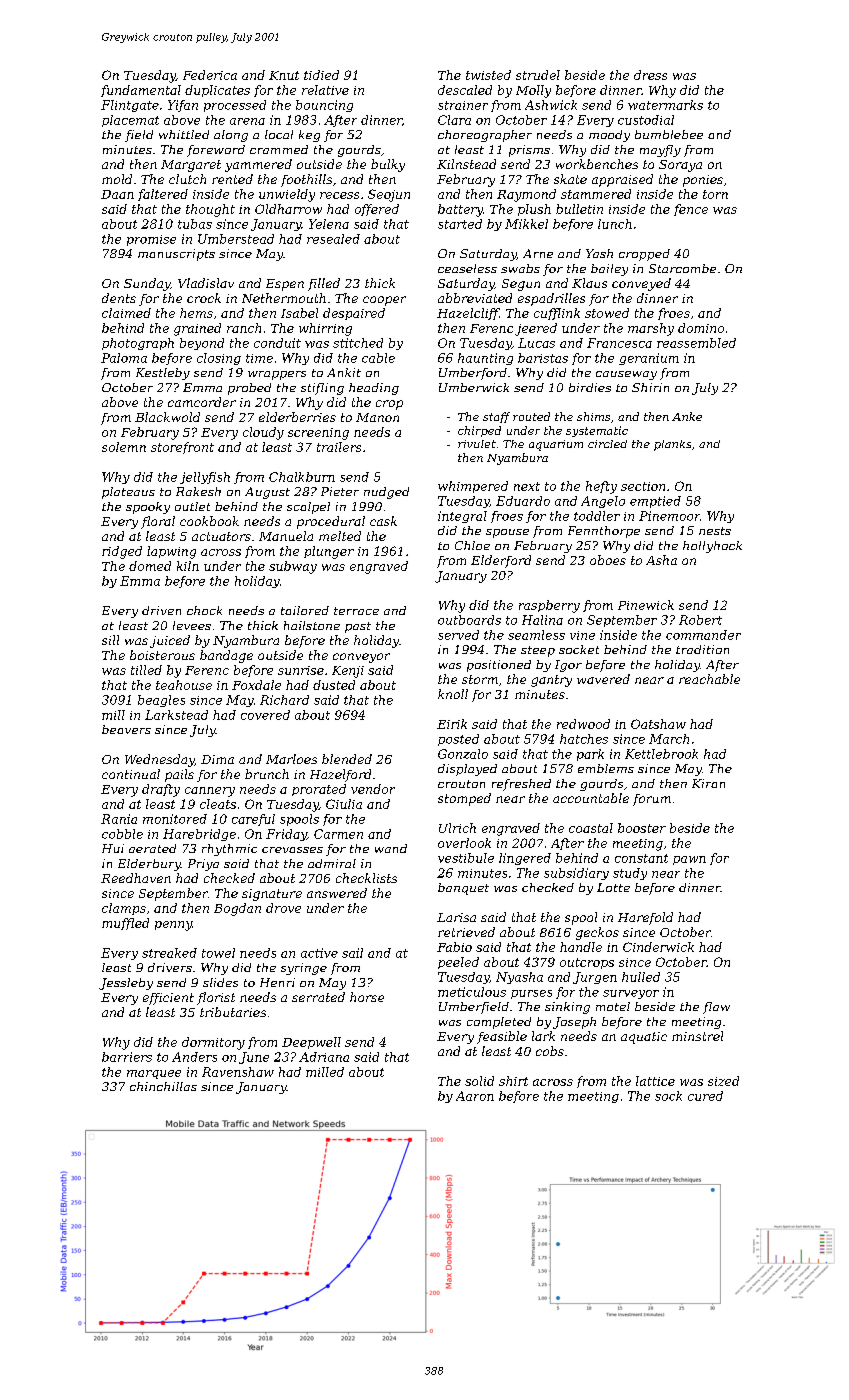 Image resolution: width=849 pixels, height=1400 pixels. I want to click on Anke, so click(687, 416).
